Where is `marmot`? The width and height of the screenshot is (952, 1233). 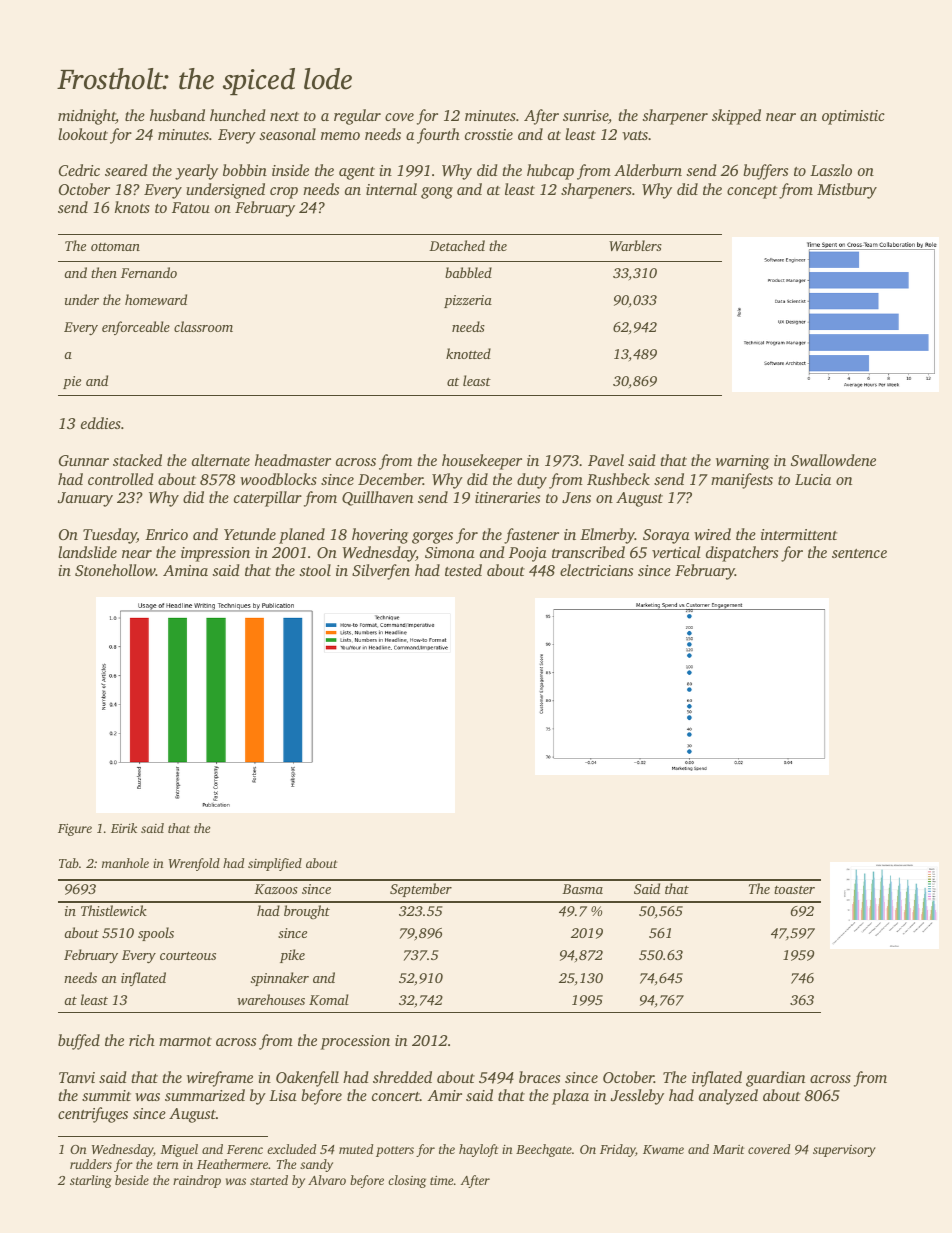 marmot is located at coordinates (185, 1041).
